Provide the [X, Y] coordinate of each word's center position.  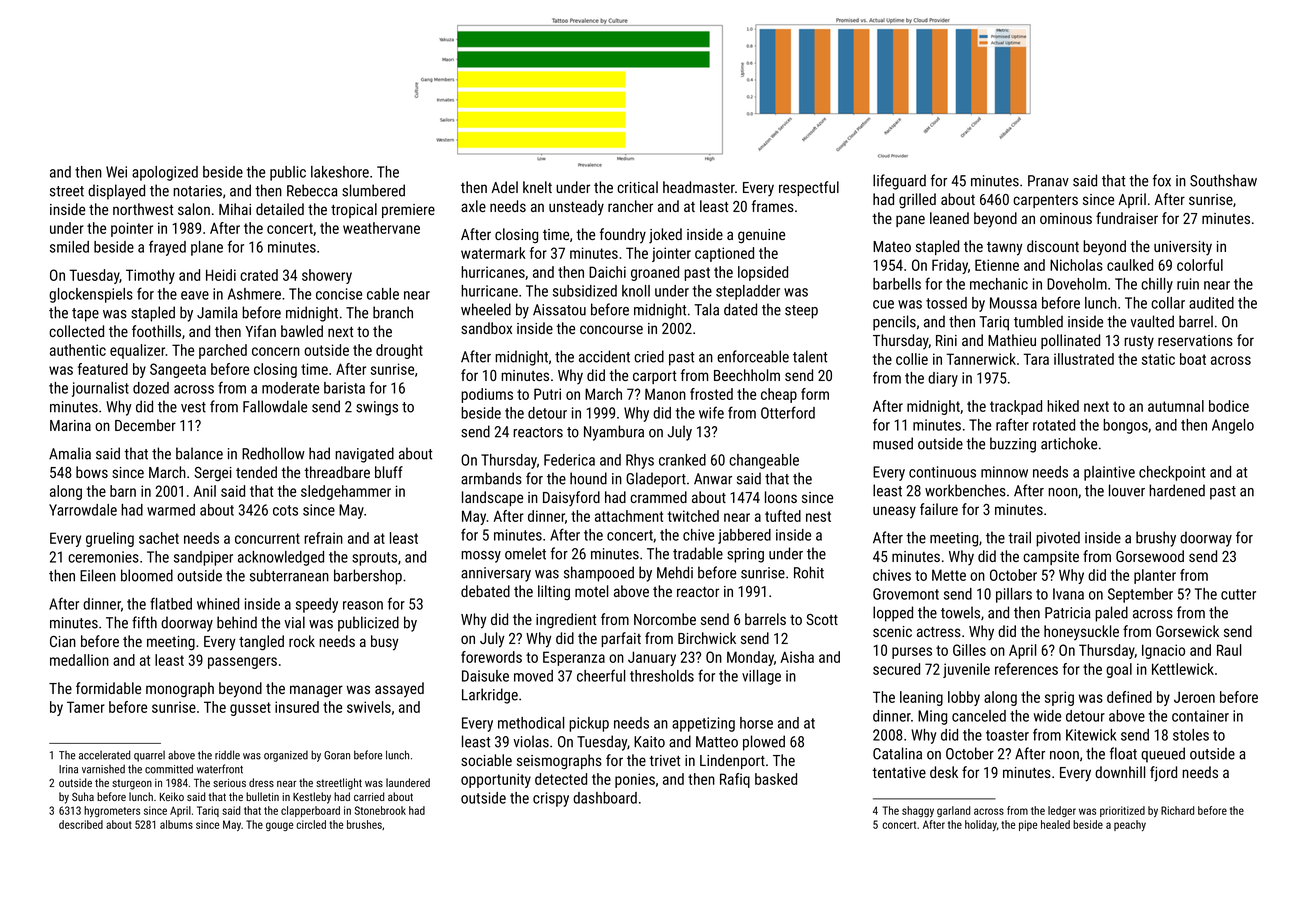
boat [1193, 359]
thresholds [662, 676]
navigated [364, 455]
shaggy [918, 811]
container [1200, 716]
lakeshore [340, 172]
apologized [165, 173]
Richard [1177, 810]
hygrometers [112, 811]
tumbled [1038, 321]
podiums [487, 395]
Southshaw [1223, 180]
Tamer [86, 707]
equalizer [138, 351]
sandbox [486, 328]
